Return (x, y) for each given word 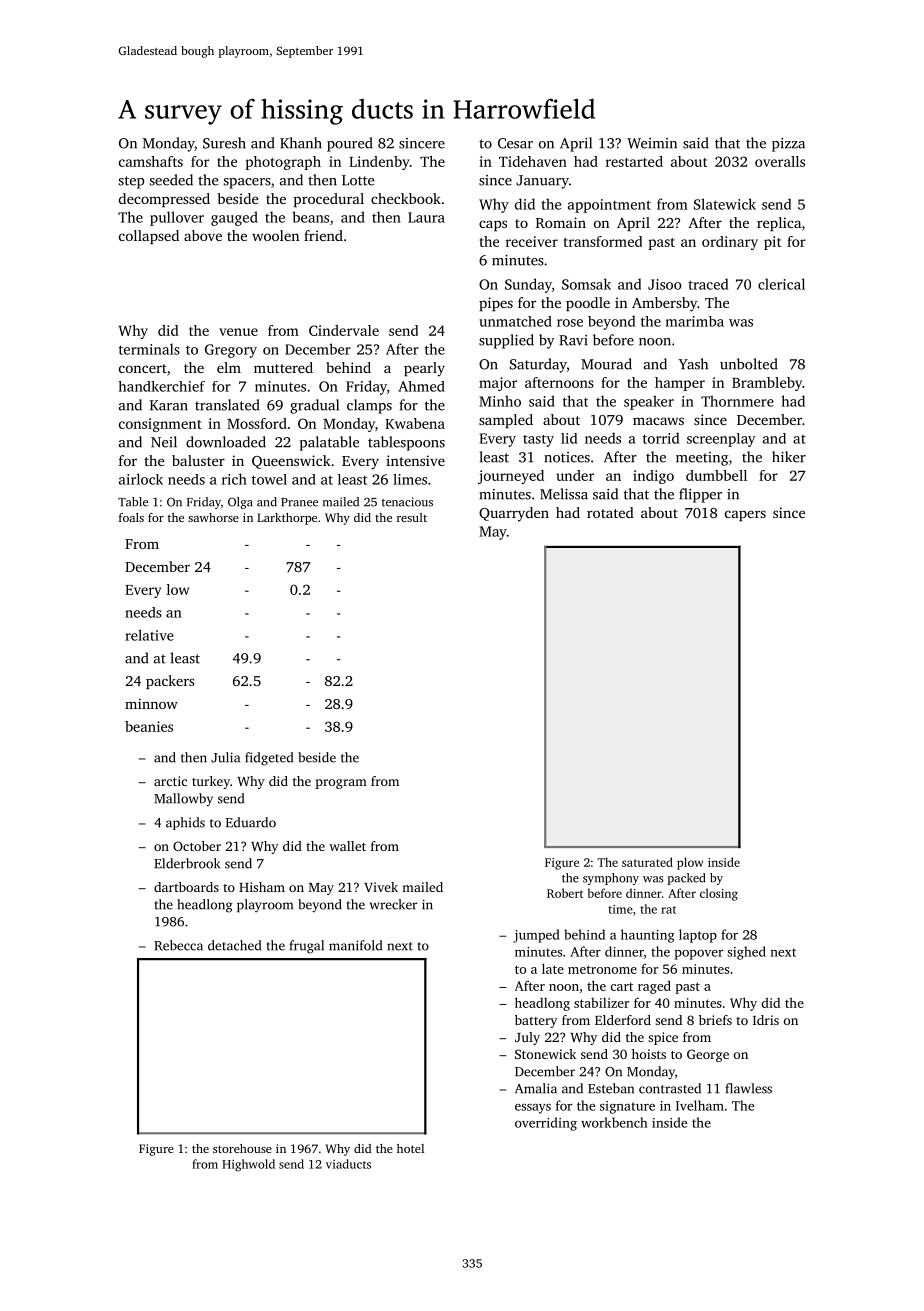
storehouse (242, 1148)
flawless (749, 1088)
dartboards (186, 887)
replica (779, 224)
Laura (426, 217)
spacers (247, 183)
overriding (546, 1124)
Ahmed (421, 386)
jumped (536, 936)
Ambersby (664, 304)
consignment (160, 425)
